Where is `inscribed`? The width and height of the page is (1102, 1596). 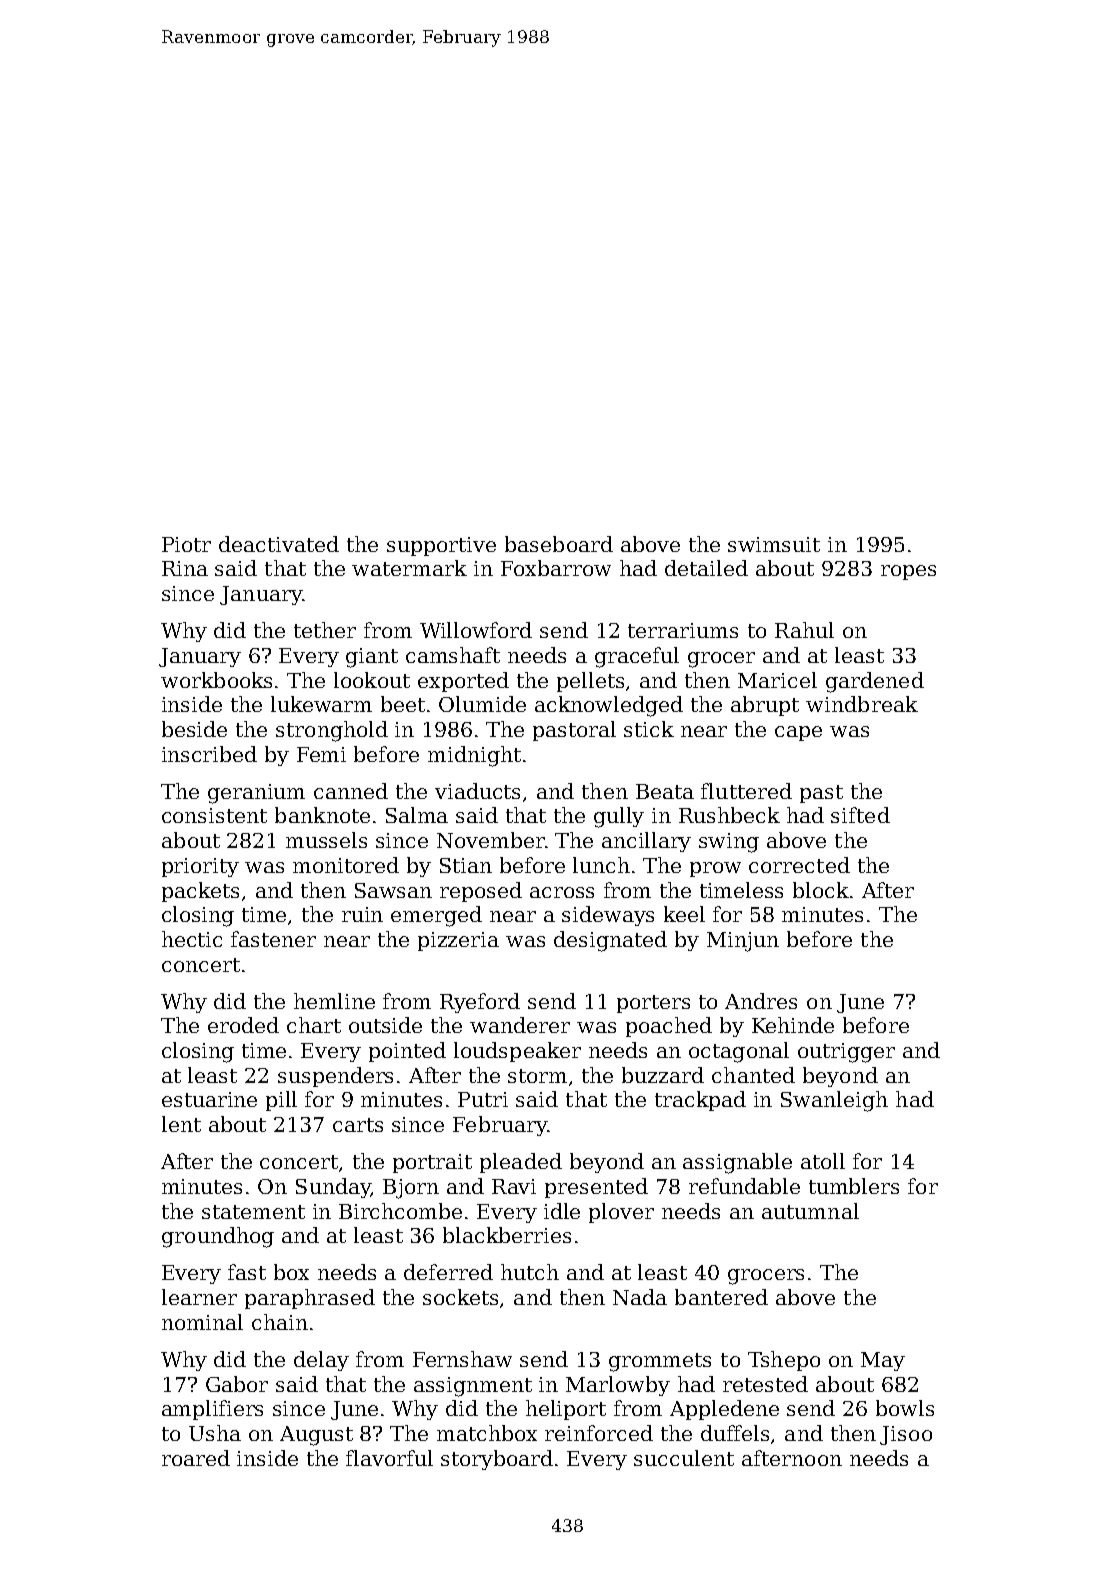
inscribed is located at coordinates (209, 754).
